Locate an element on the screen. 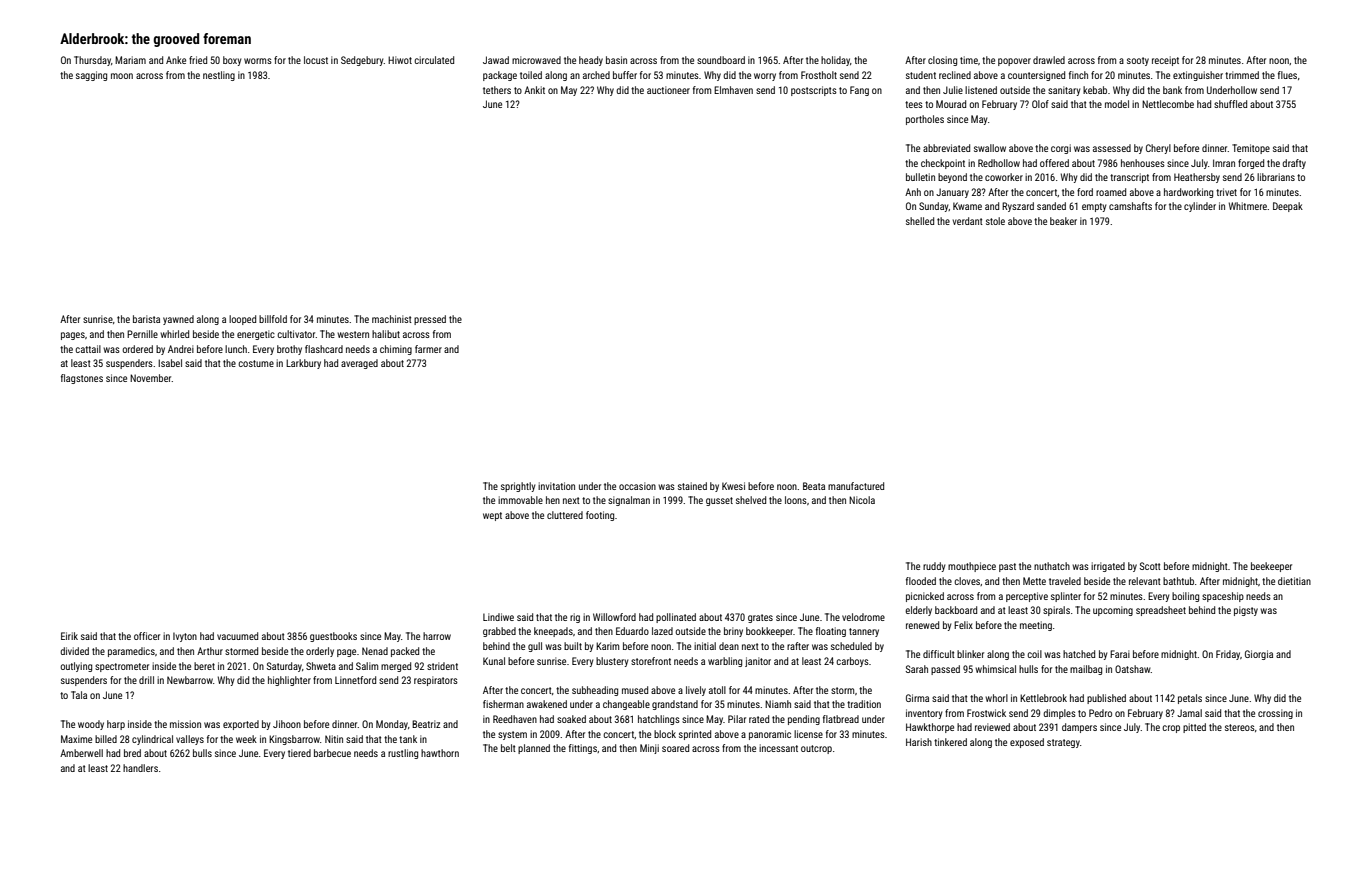 The height and width of the screenshot is (887, 1372). holiday is located at coordinates (835, 61).
